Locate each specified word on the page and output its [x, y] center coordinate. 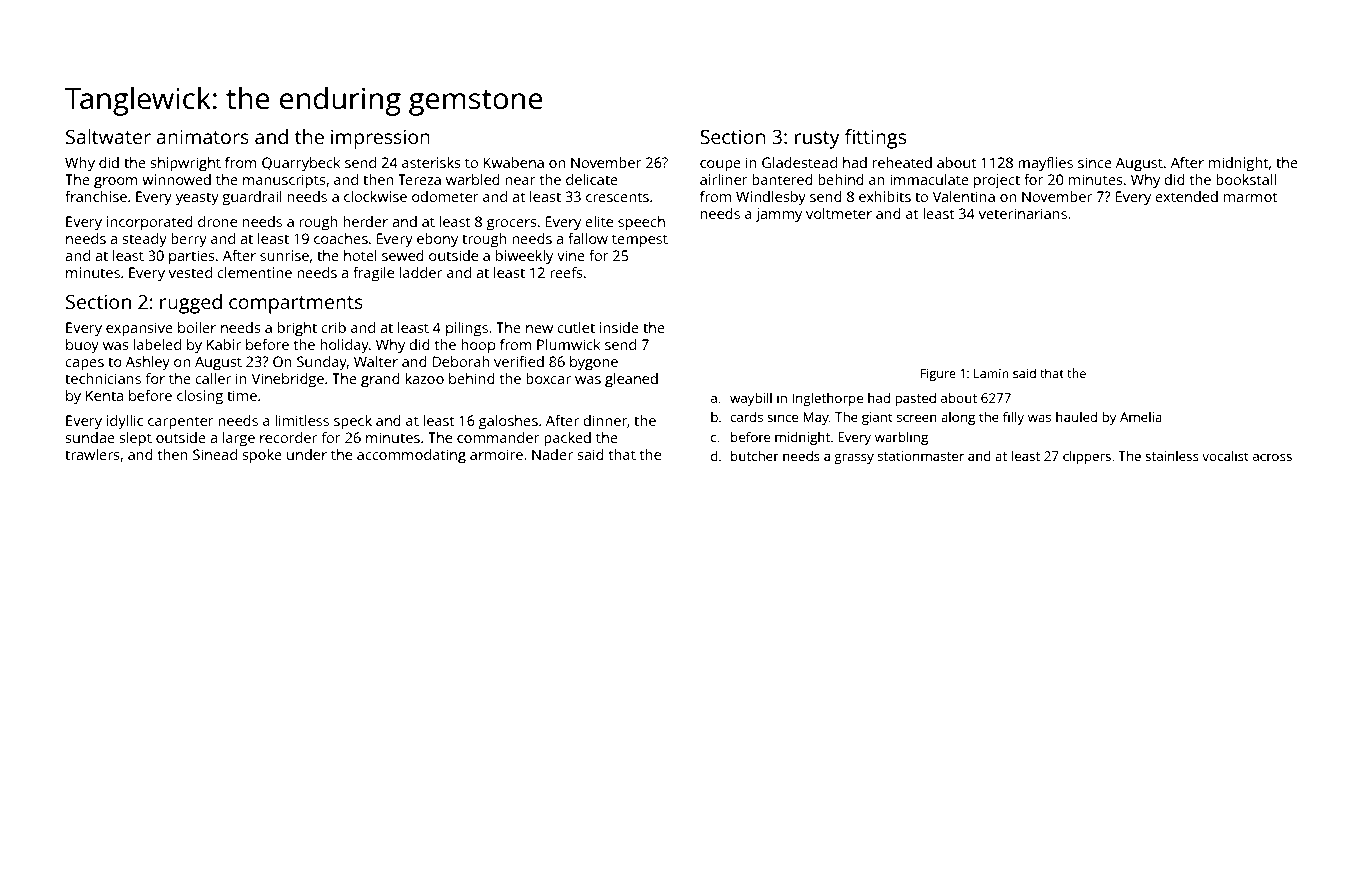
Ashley [148, 363]
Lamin [991, 373]
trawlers [92, 454]
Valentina [964, 196]
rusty [817, 140]
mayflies [1045, 164]
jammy [778, 215]
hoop [478, 346]
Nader [552, 454]
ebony [437, 240]
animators [203, 136]
